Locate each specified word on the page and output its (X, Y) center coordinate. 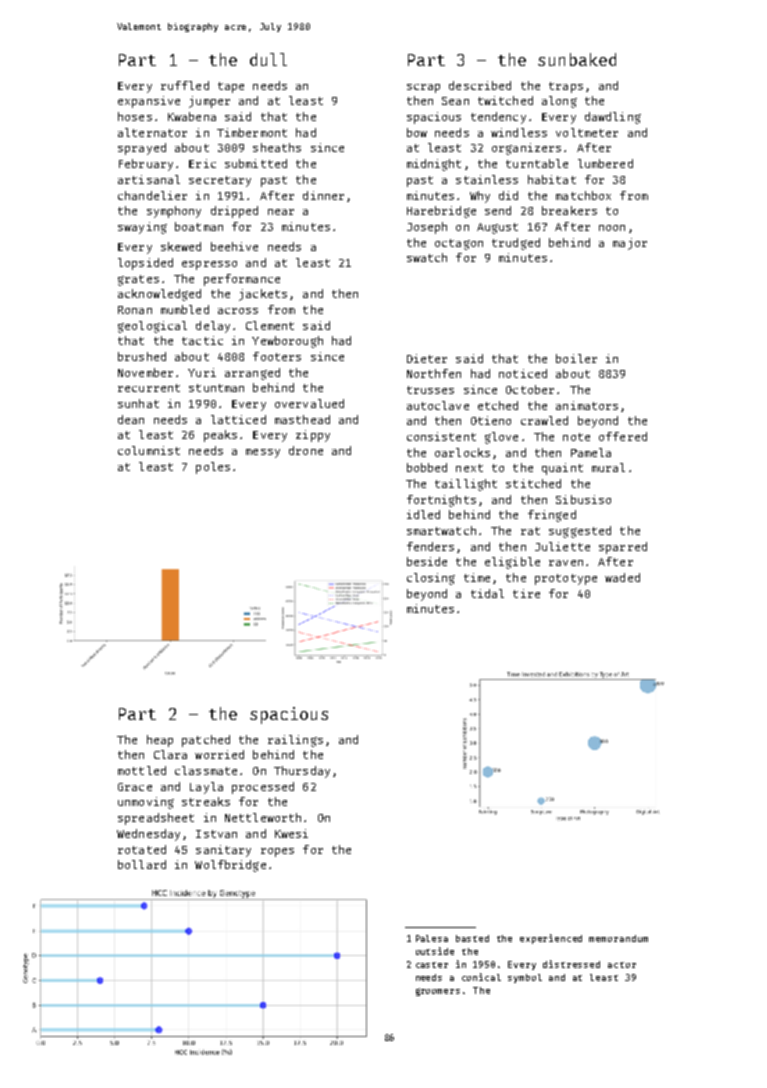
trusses (430, 390)
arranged (252, 374)
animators (587, 405)
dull (268, 59)
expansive (149, 102)
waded (622, 577)
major (630, 244)
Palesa (432, 938)
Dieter (427, 358)
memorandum (618, 938)
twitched (505, 100)
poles (213, 468)
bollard (142, 864)
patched (206, 741)
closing (431, 579)
